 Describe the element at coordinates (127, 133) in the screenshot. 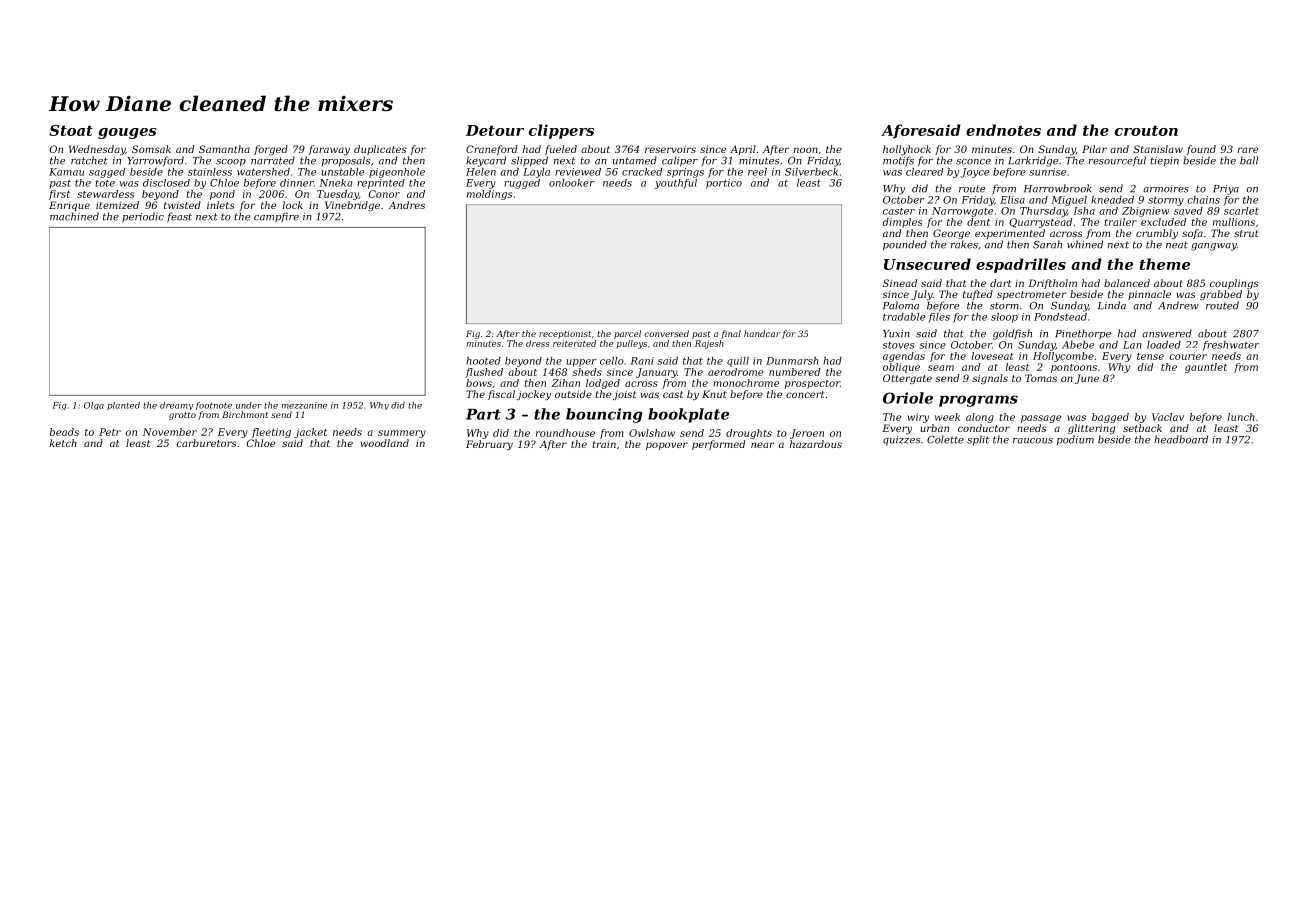

I see `gouges` at that location.
